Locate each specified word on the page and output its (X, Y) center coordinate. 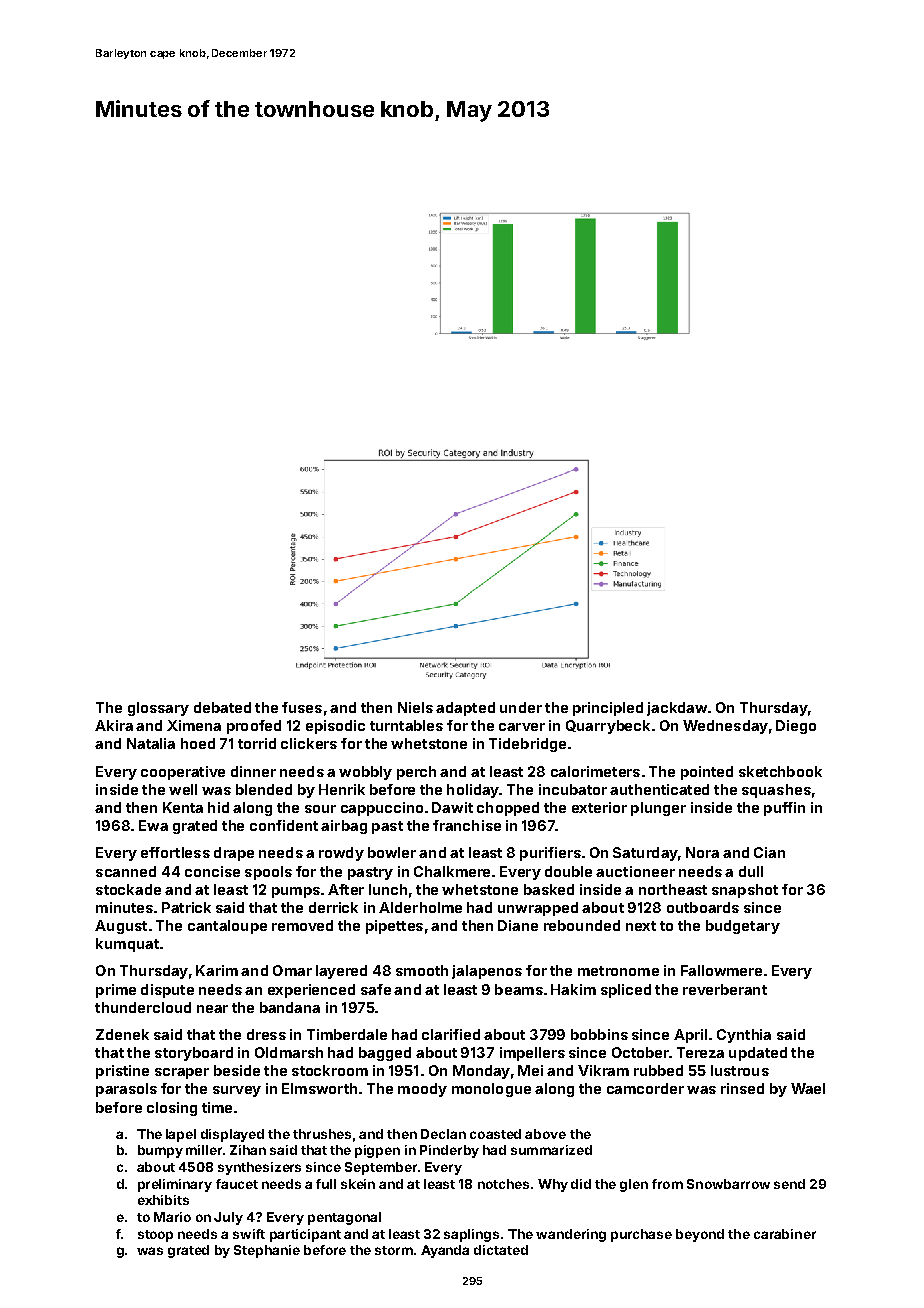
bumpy (160, 1151)
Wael (808, 1088)
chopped (508, 809)
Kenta (183, 807)
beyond (700, 1235)
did (581, 1184)
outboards (703, 907)
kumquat (127, 945)
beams (519, 989)
